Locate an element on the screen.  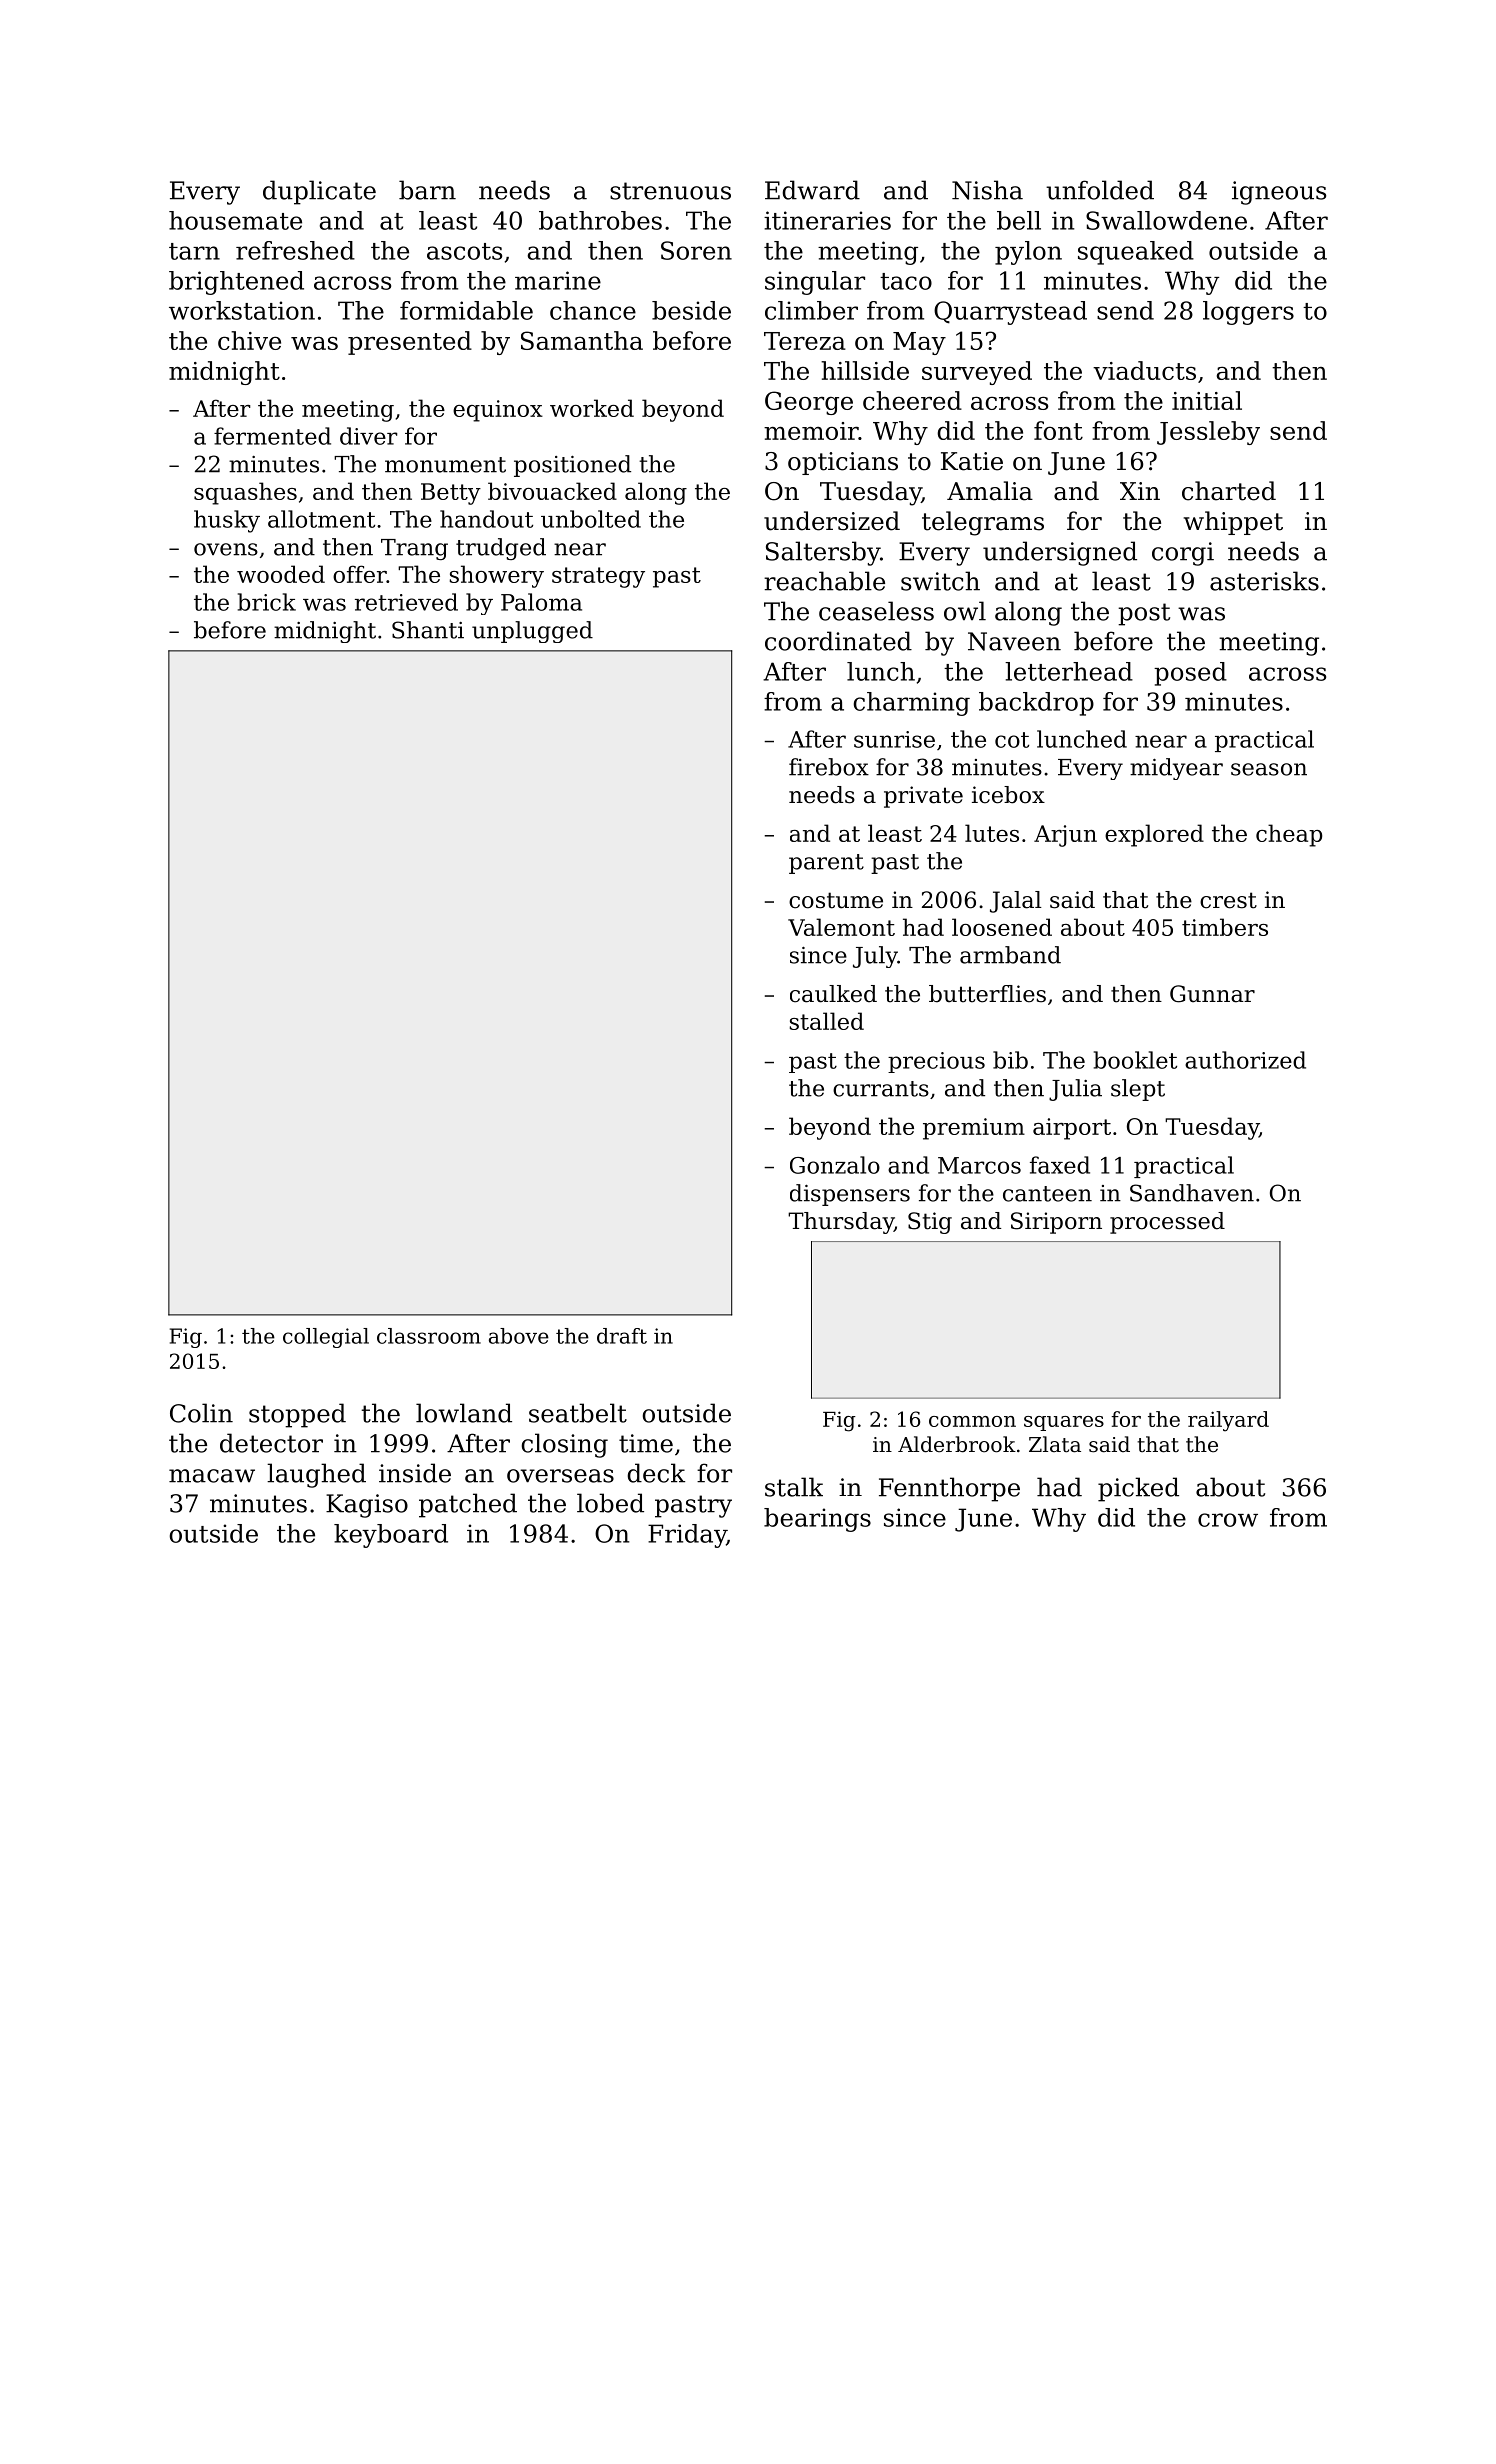
booklet is located at coordinates (1135, 1060).
